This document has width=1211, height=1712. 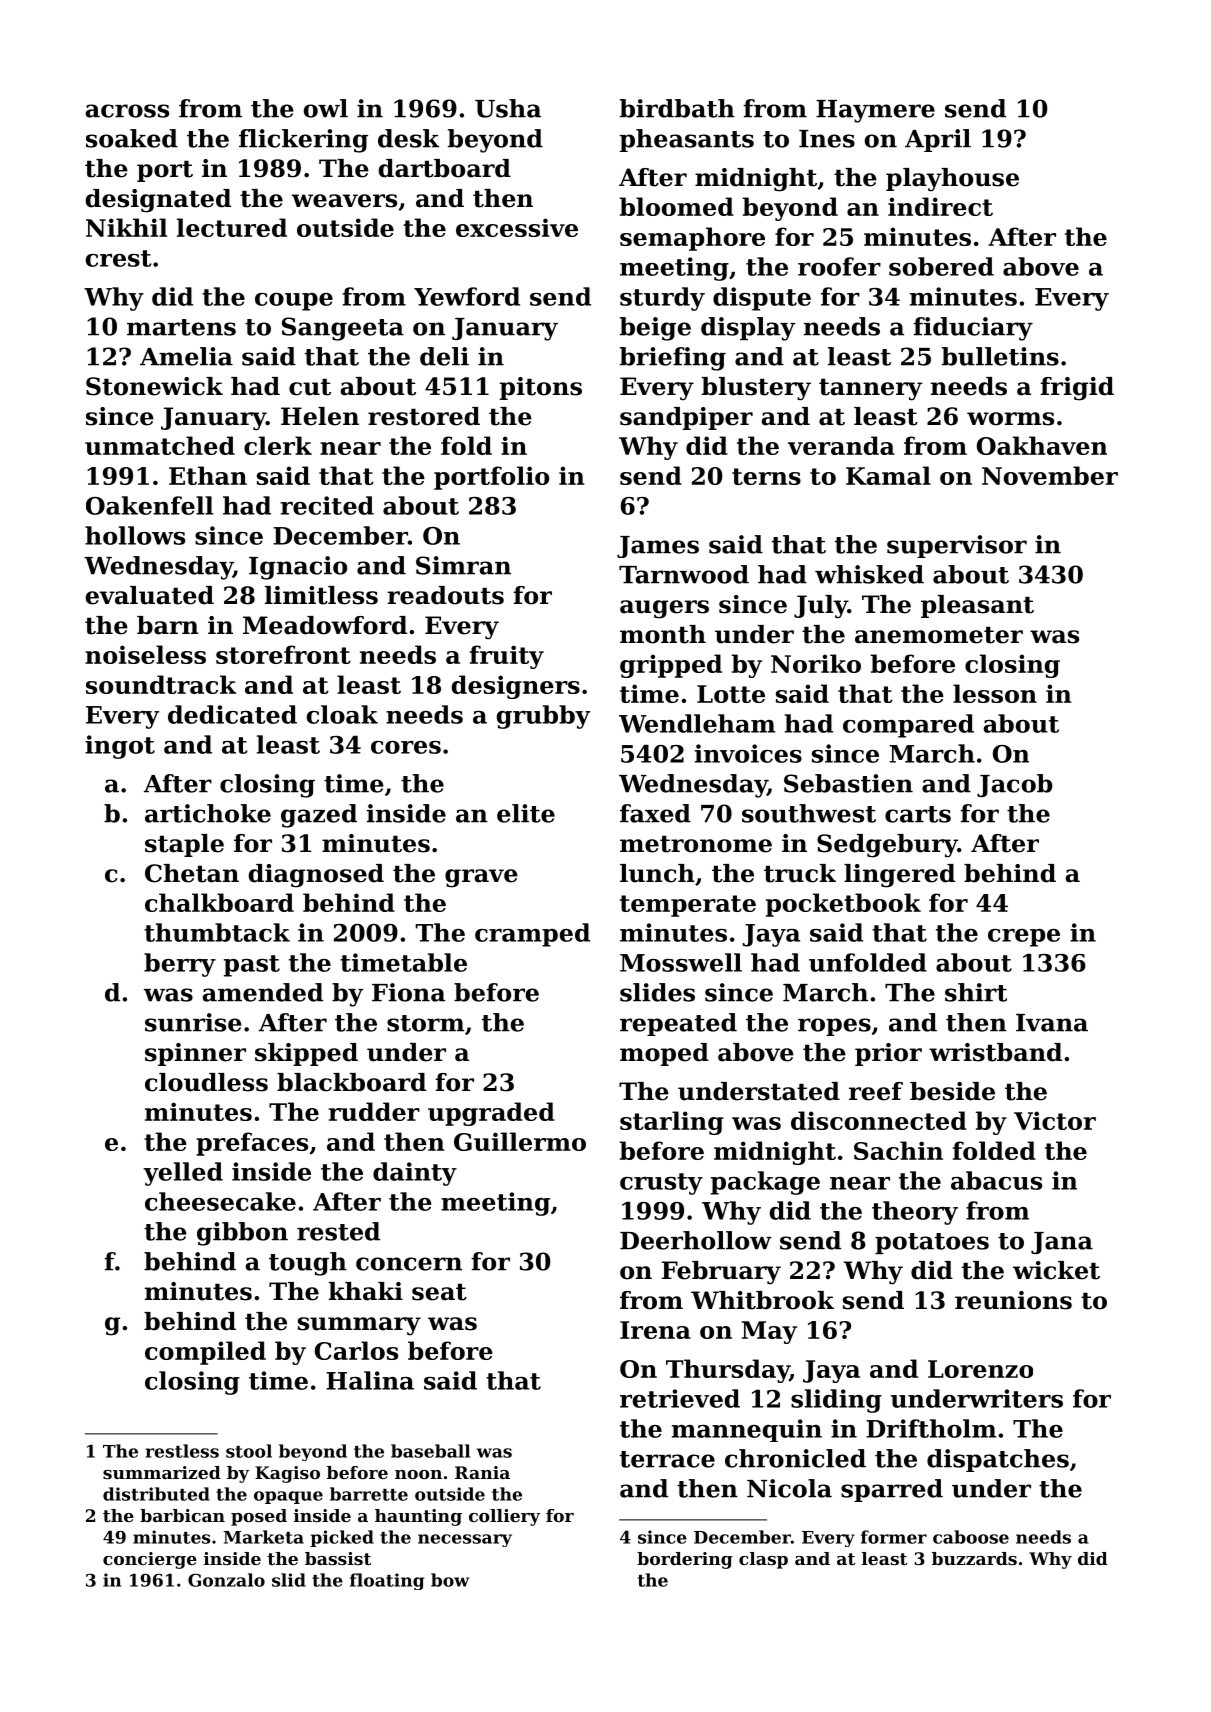 I want to click on pitons, so click(x=541, y=388).
